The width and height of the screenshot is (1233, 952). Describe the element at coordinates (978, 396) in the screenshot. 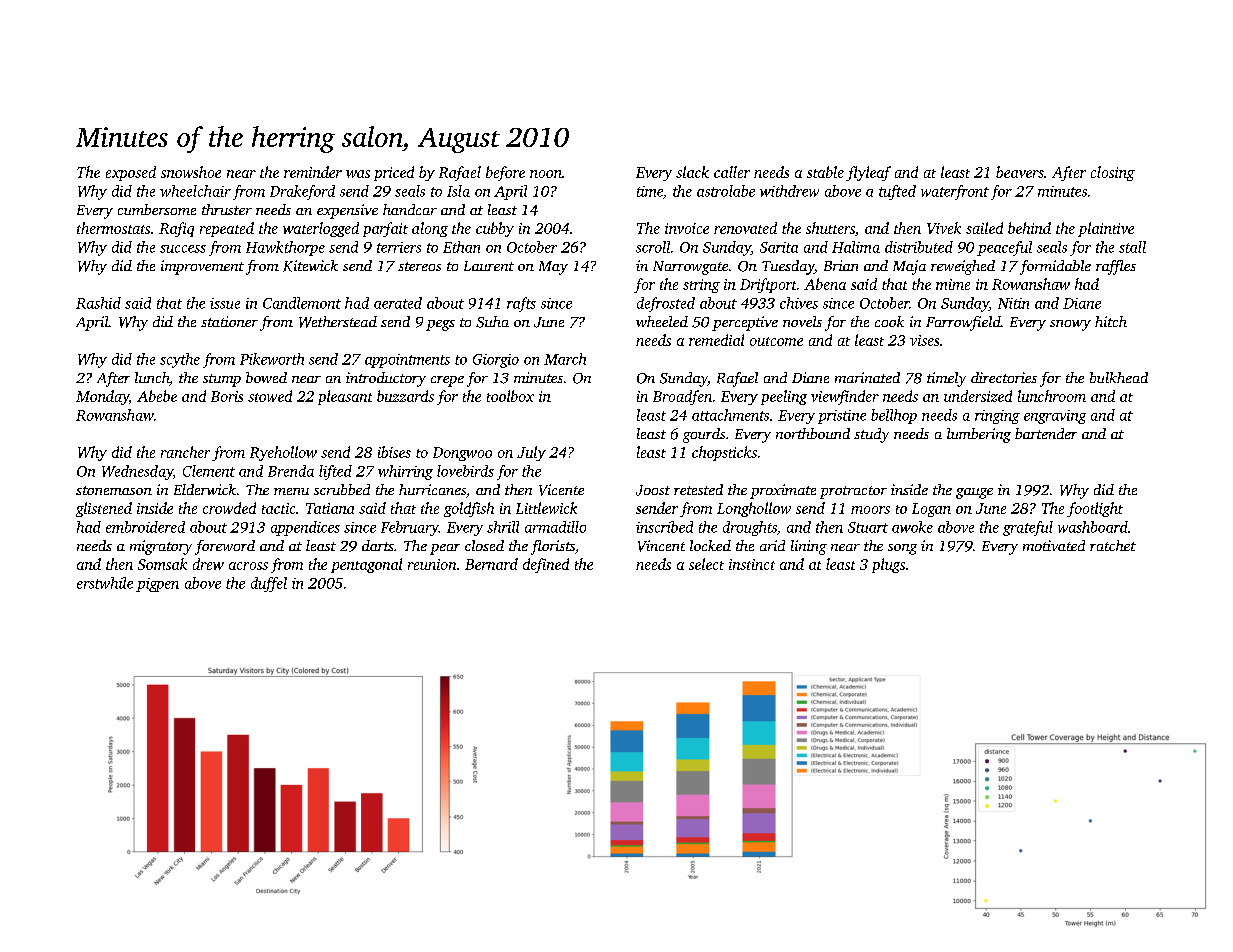

I see `undersized` at that location.
